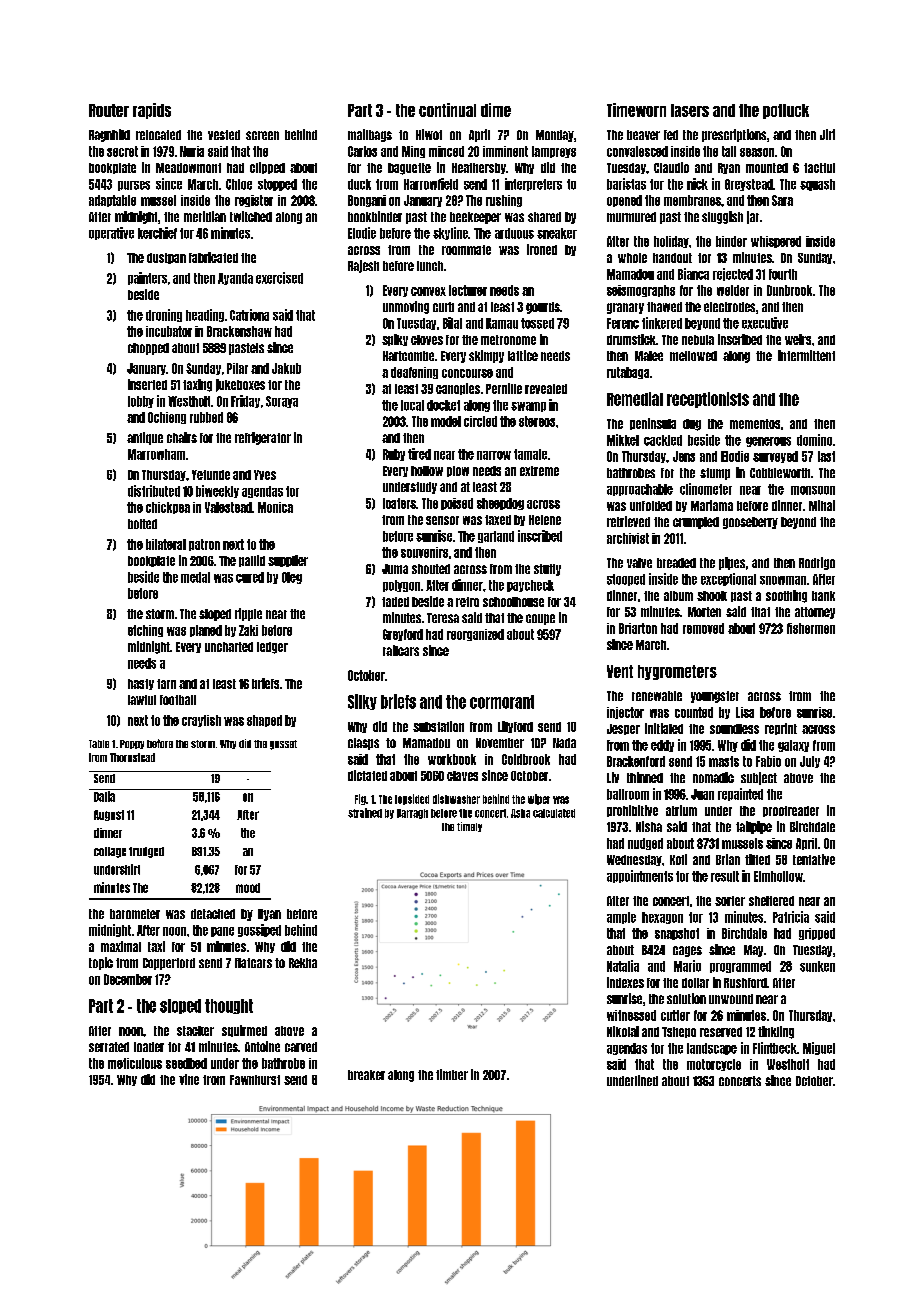 This document has height=1308, width=924. I want to click on youngster, so click(715, 697).
